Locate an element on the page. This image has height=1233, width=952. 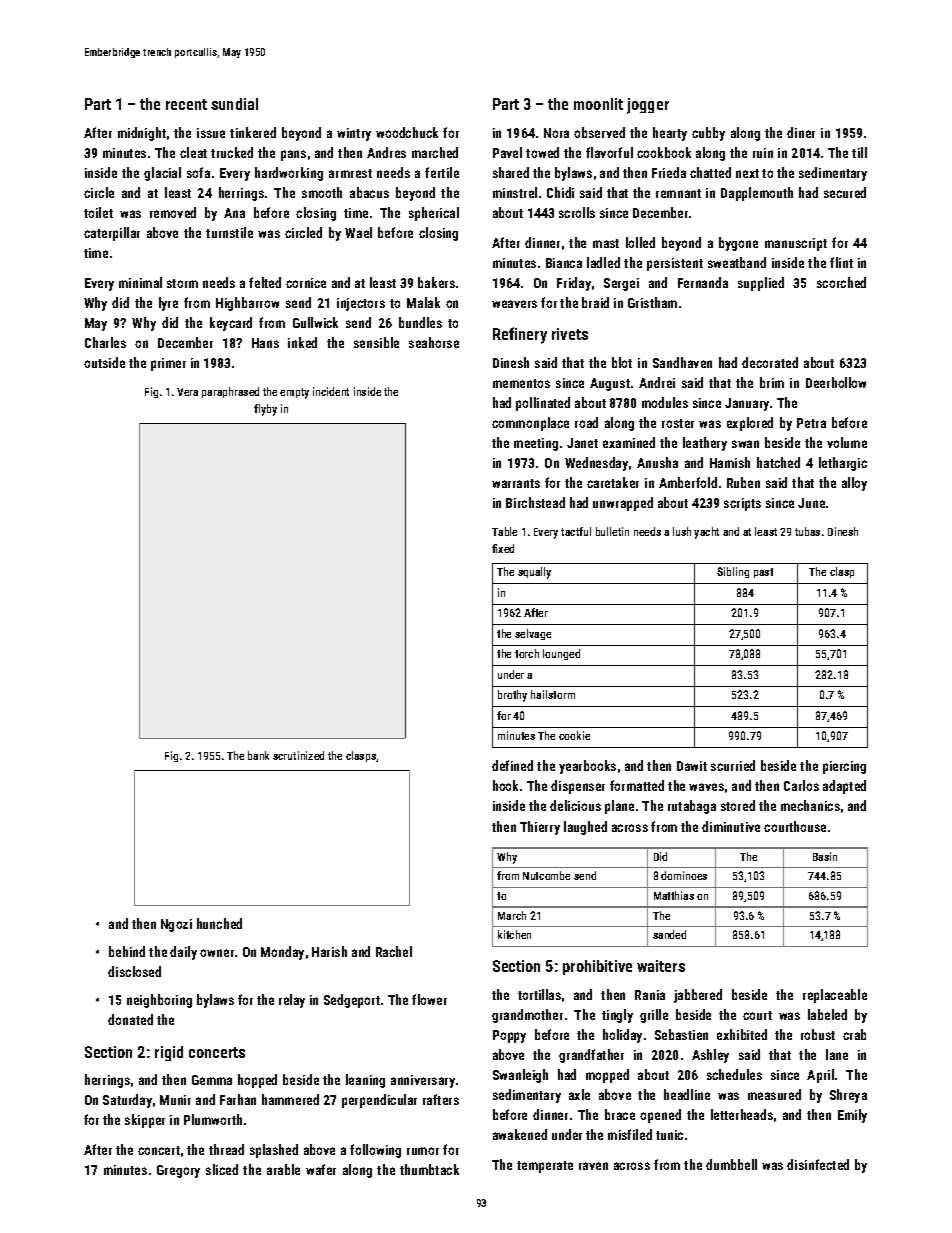
woodchuck is located at coordinates (407, 132).
